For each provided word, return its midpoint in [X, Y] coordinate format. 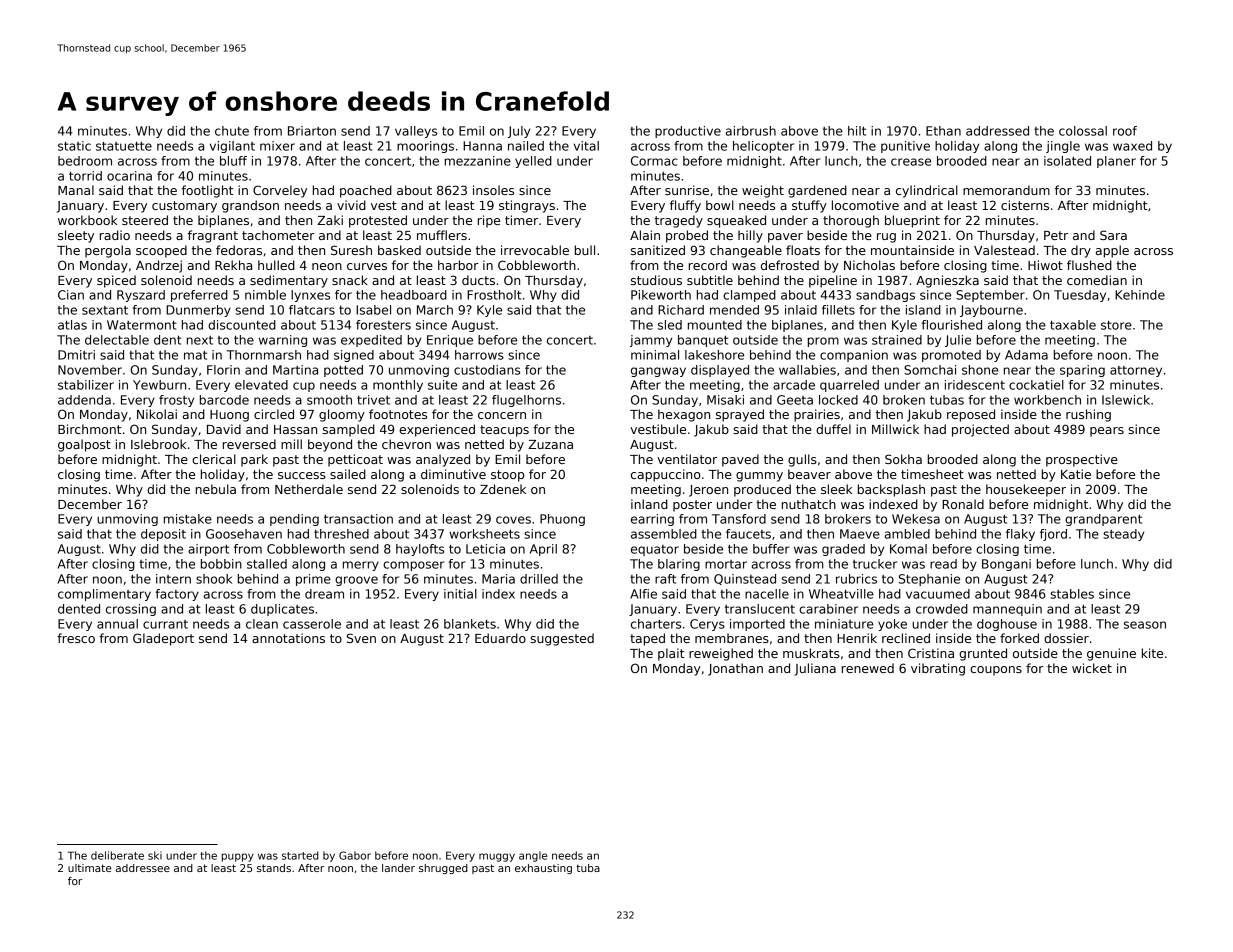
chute [232, 131]
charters [656, 624]
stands [274, 868]
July [519, 132]
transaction [358, 519]
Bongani [1006, 565]
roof [1125, 131]
